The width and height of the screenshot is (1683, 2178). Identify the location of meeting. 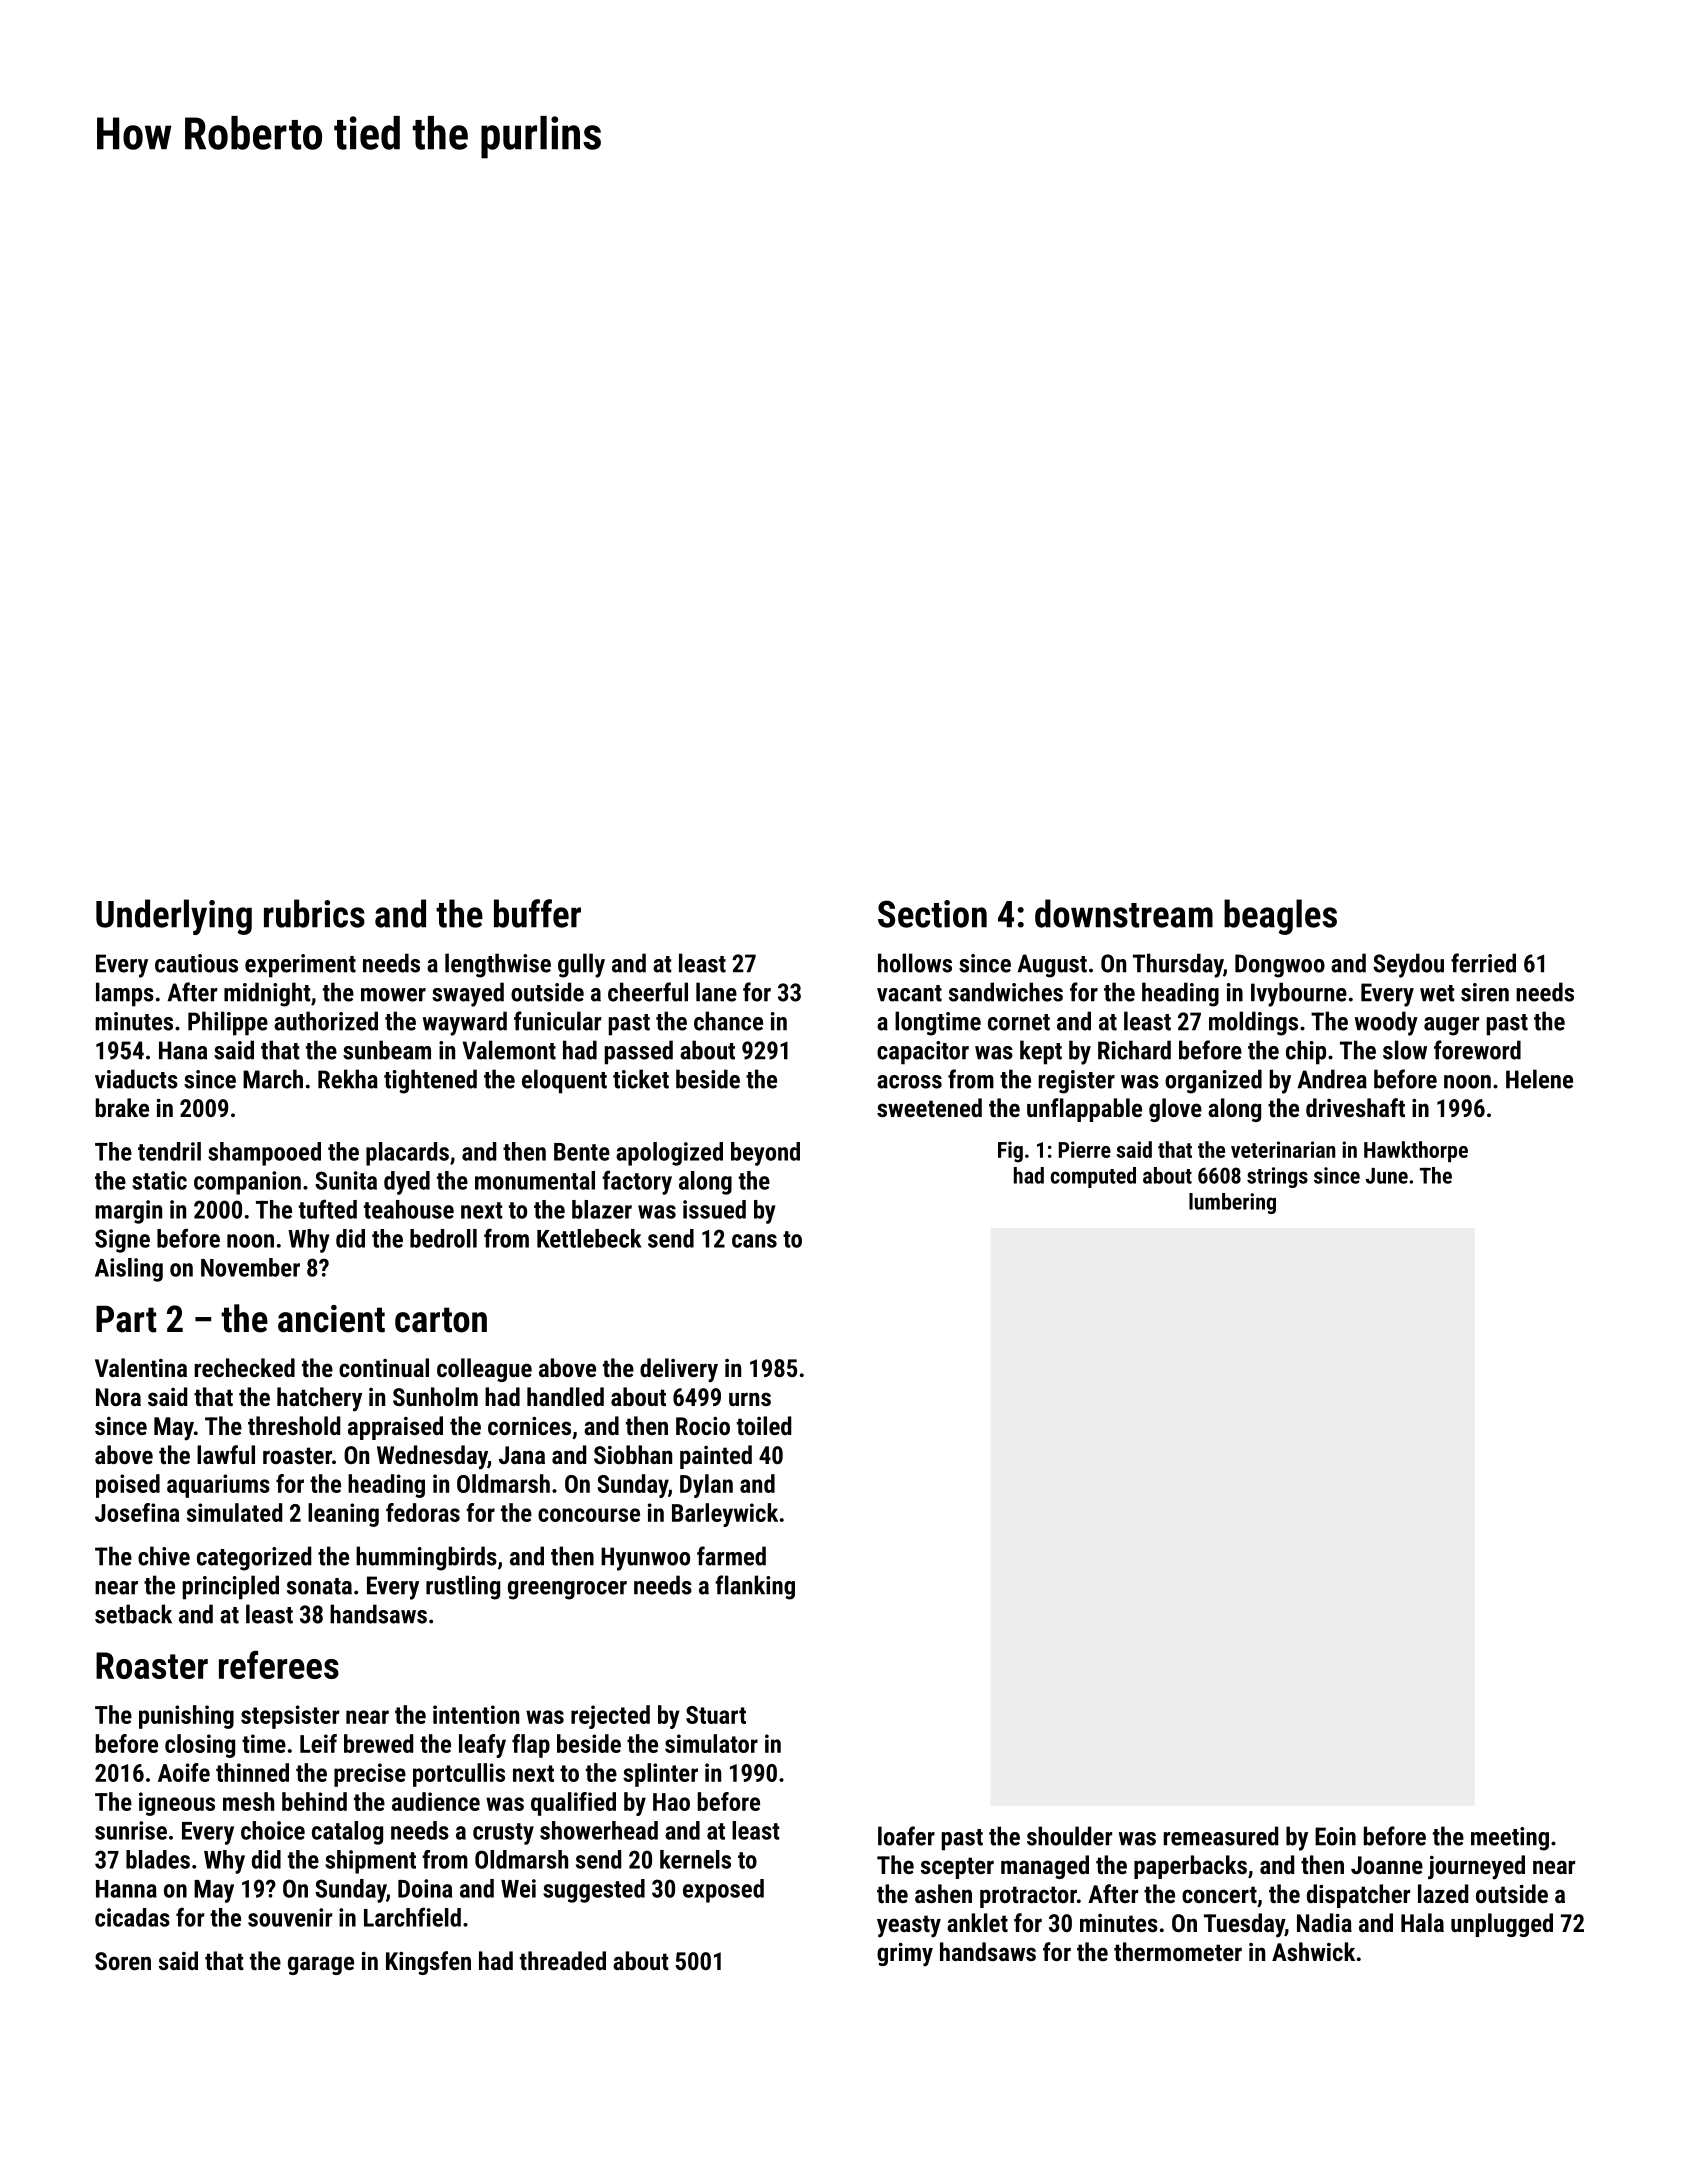
(1510, 1839).
